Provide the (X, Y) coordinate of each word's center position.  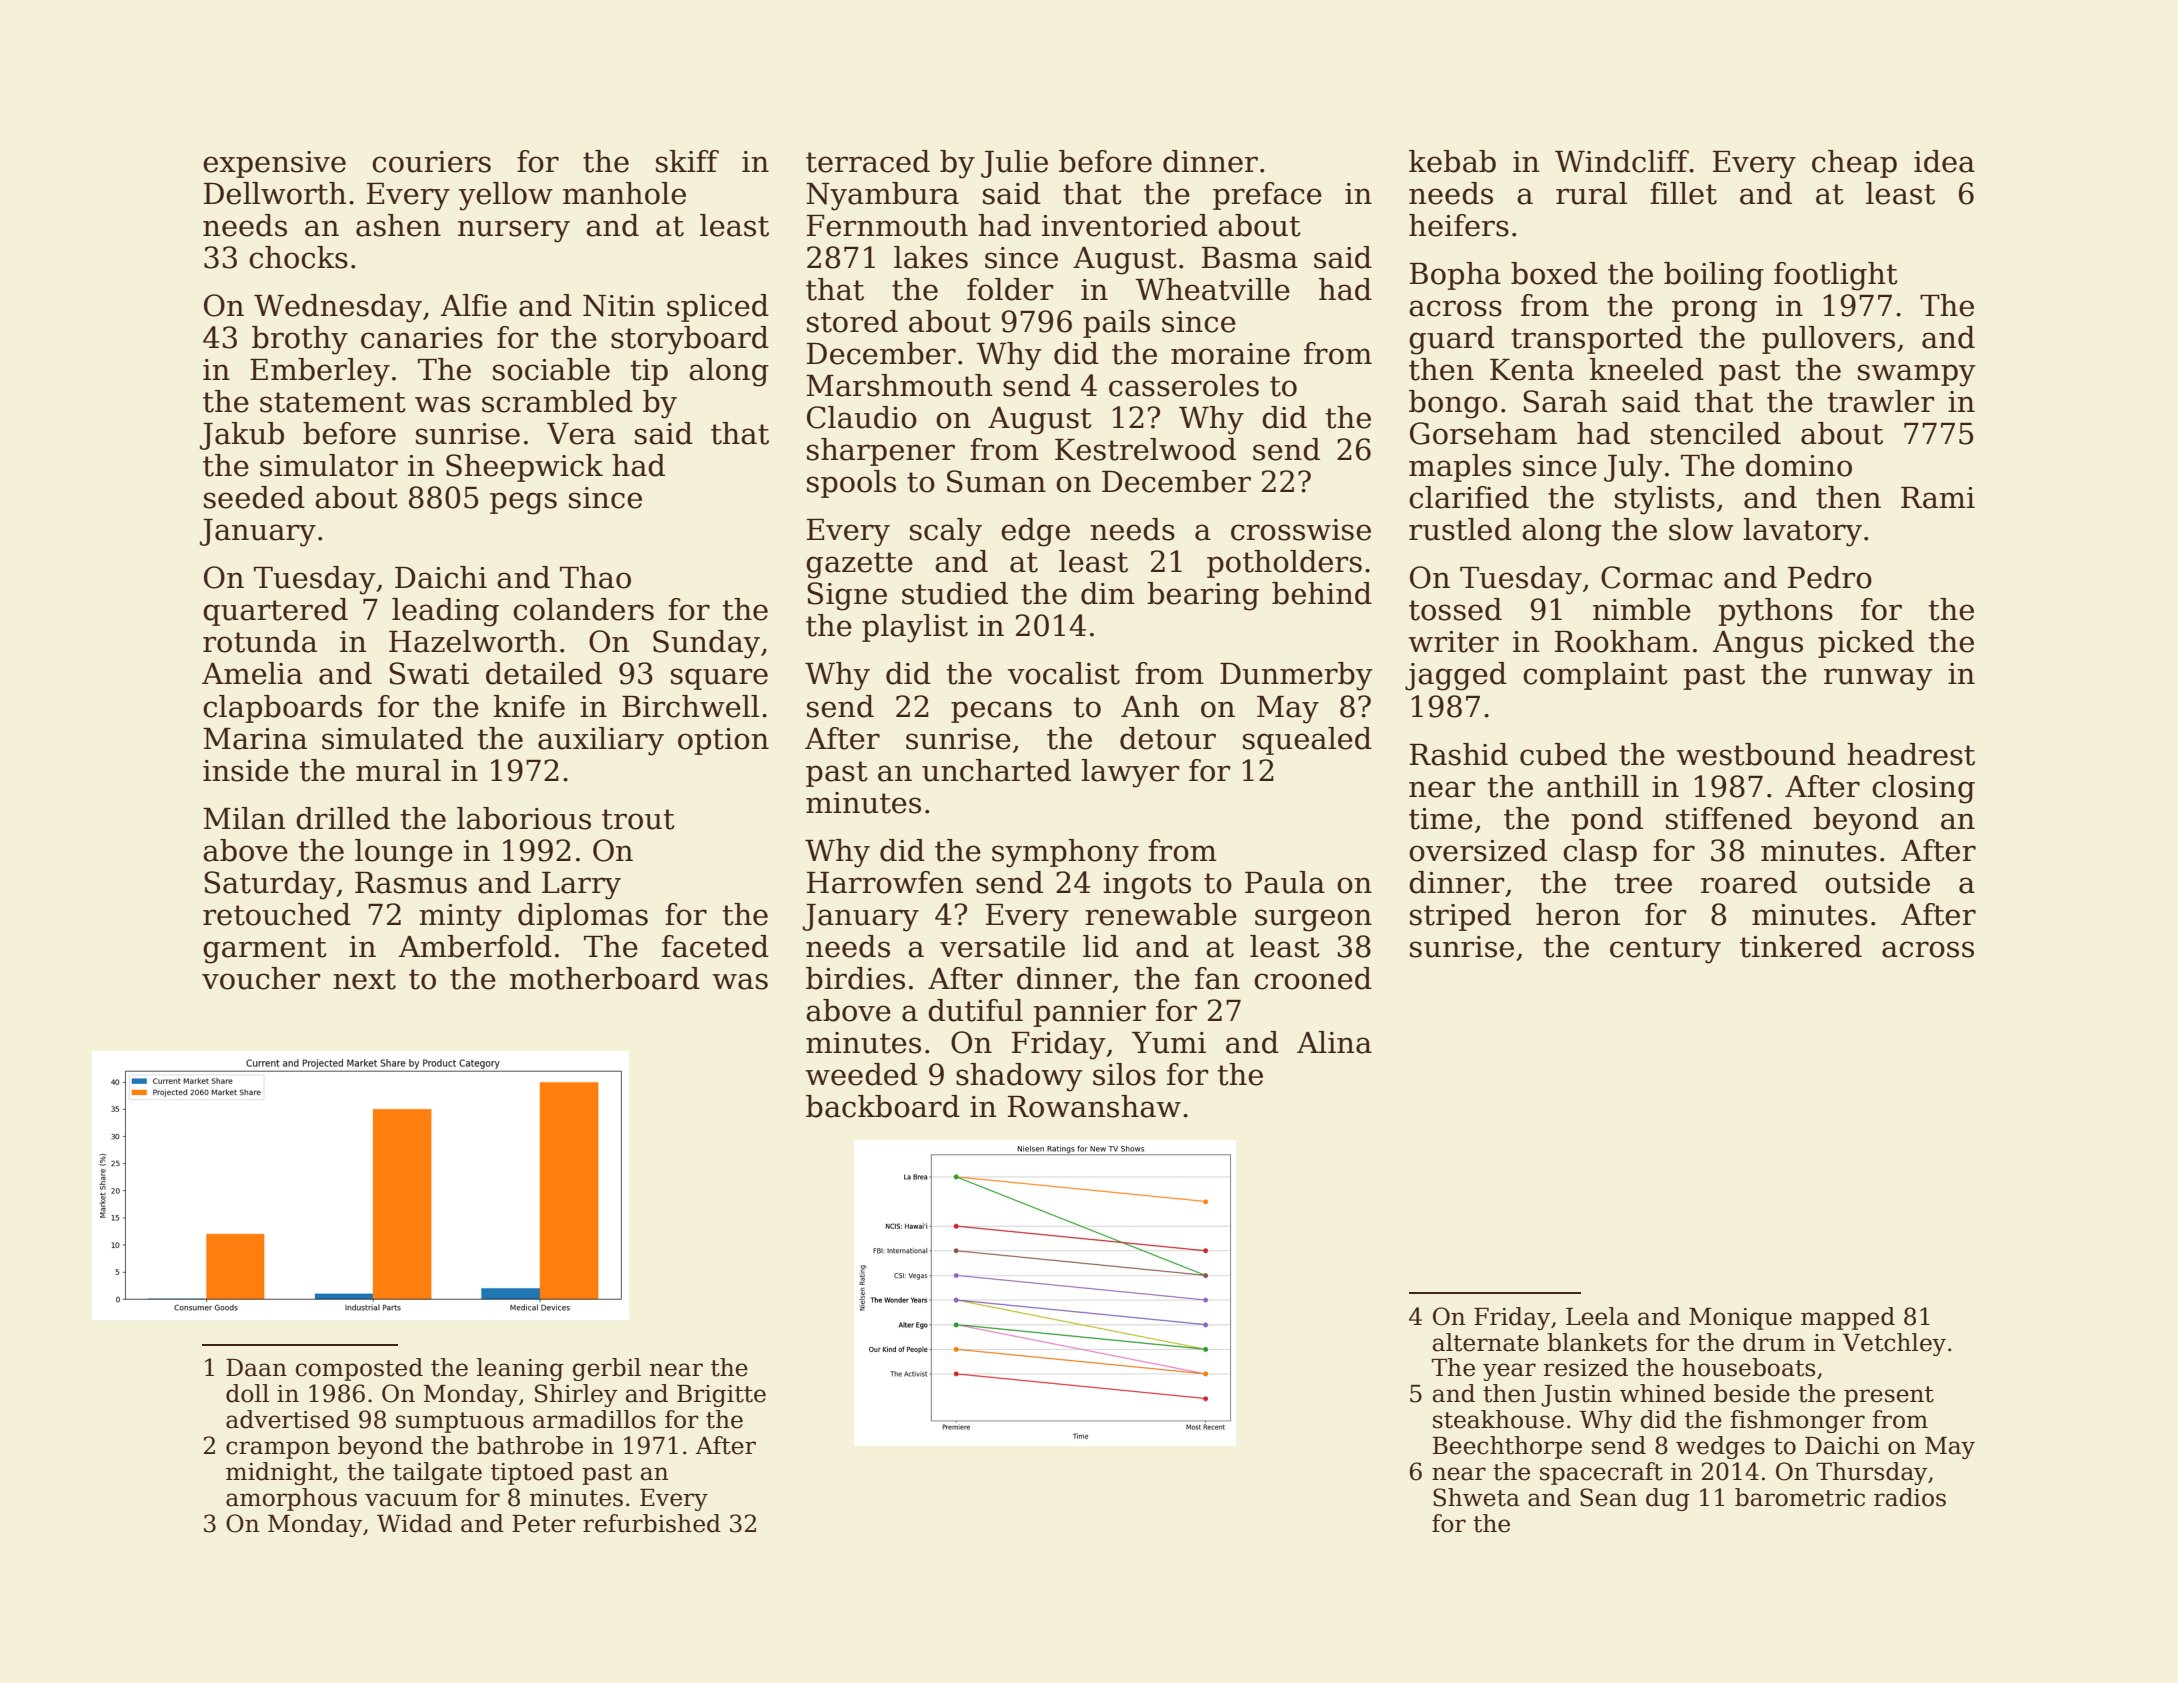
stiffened (1729, 818)
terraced (868, 161)
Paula (1285, 882)
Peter (544, 1524)
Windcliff (1622, 161)
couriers (431, 162)
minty (460, 918)
